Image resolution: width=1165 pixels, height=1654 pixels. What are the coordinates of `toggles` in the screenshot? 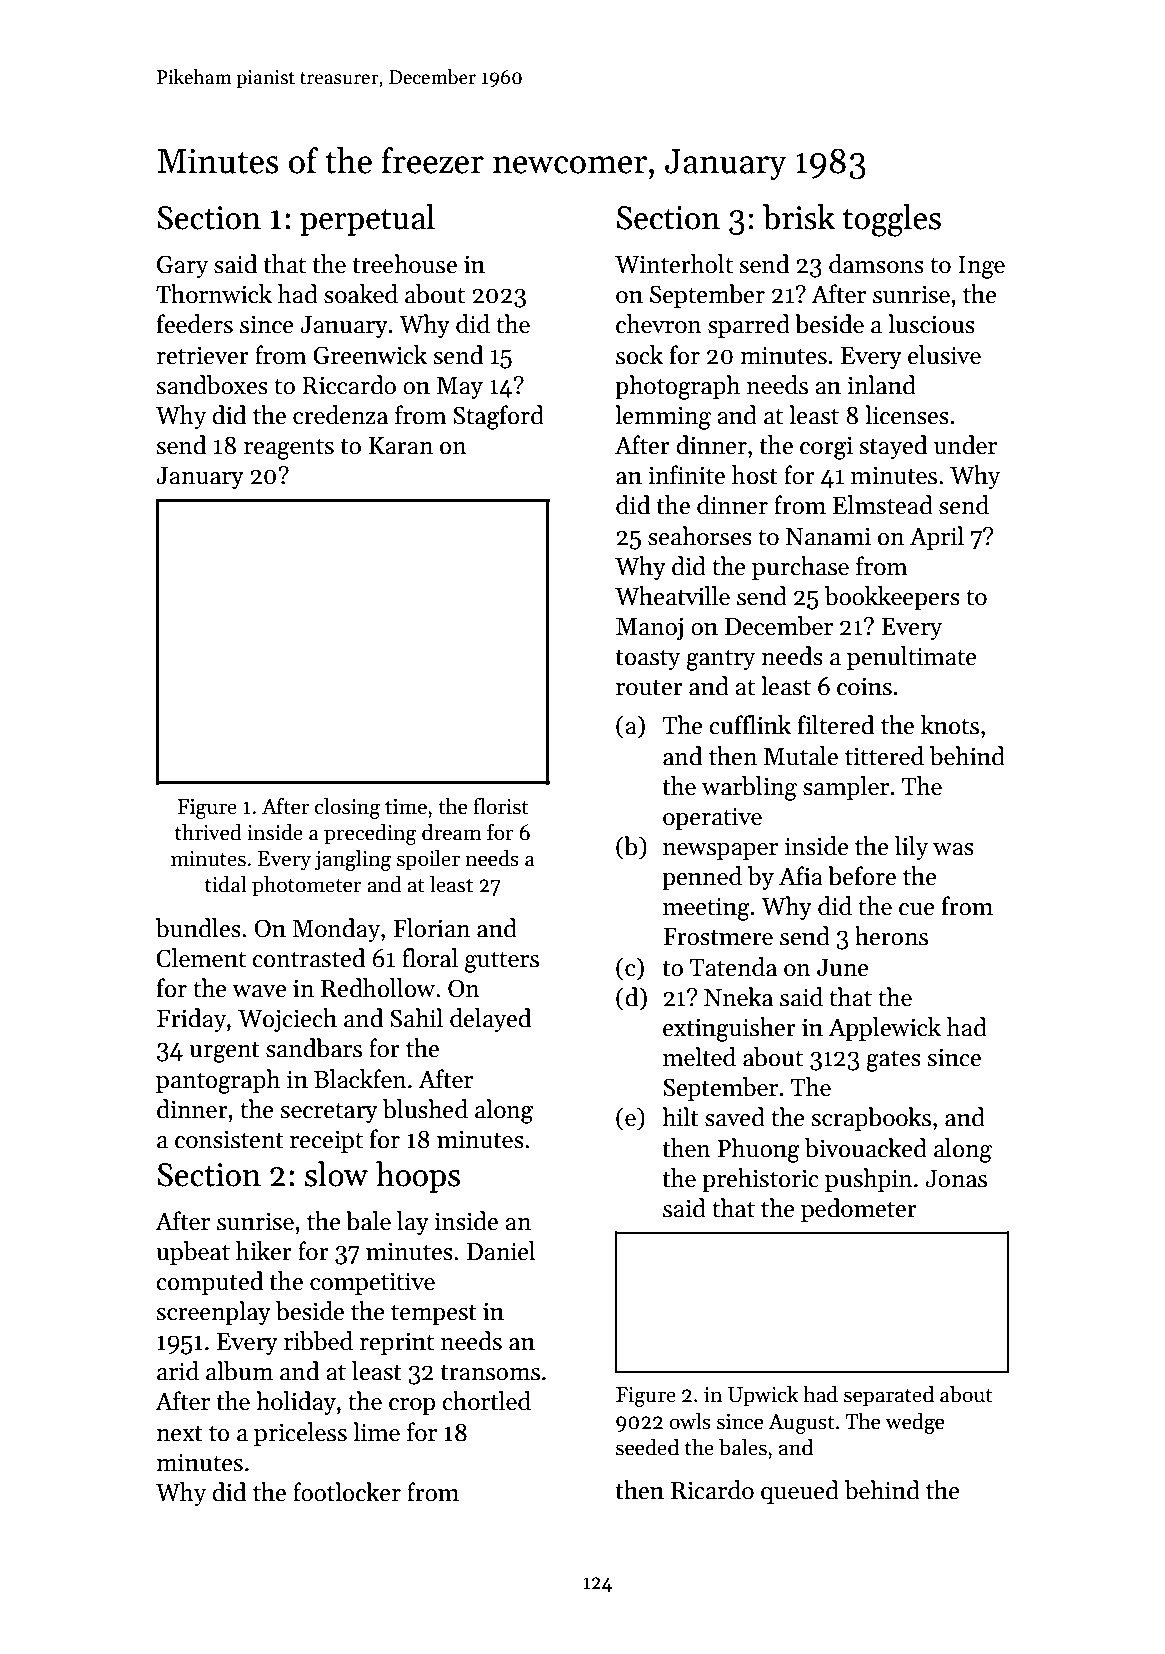 It's located at (892, 220).
